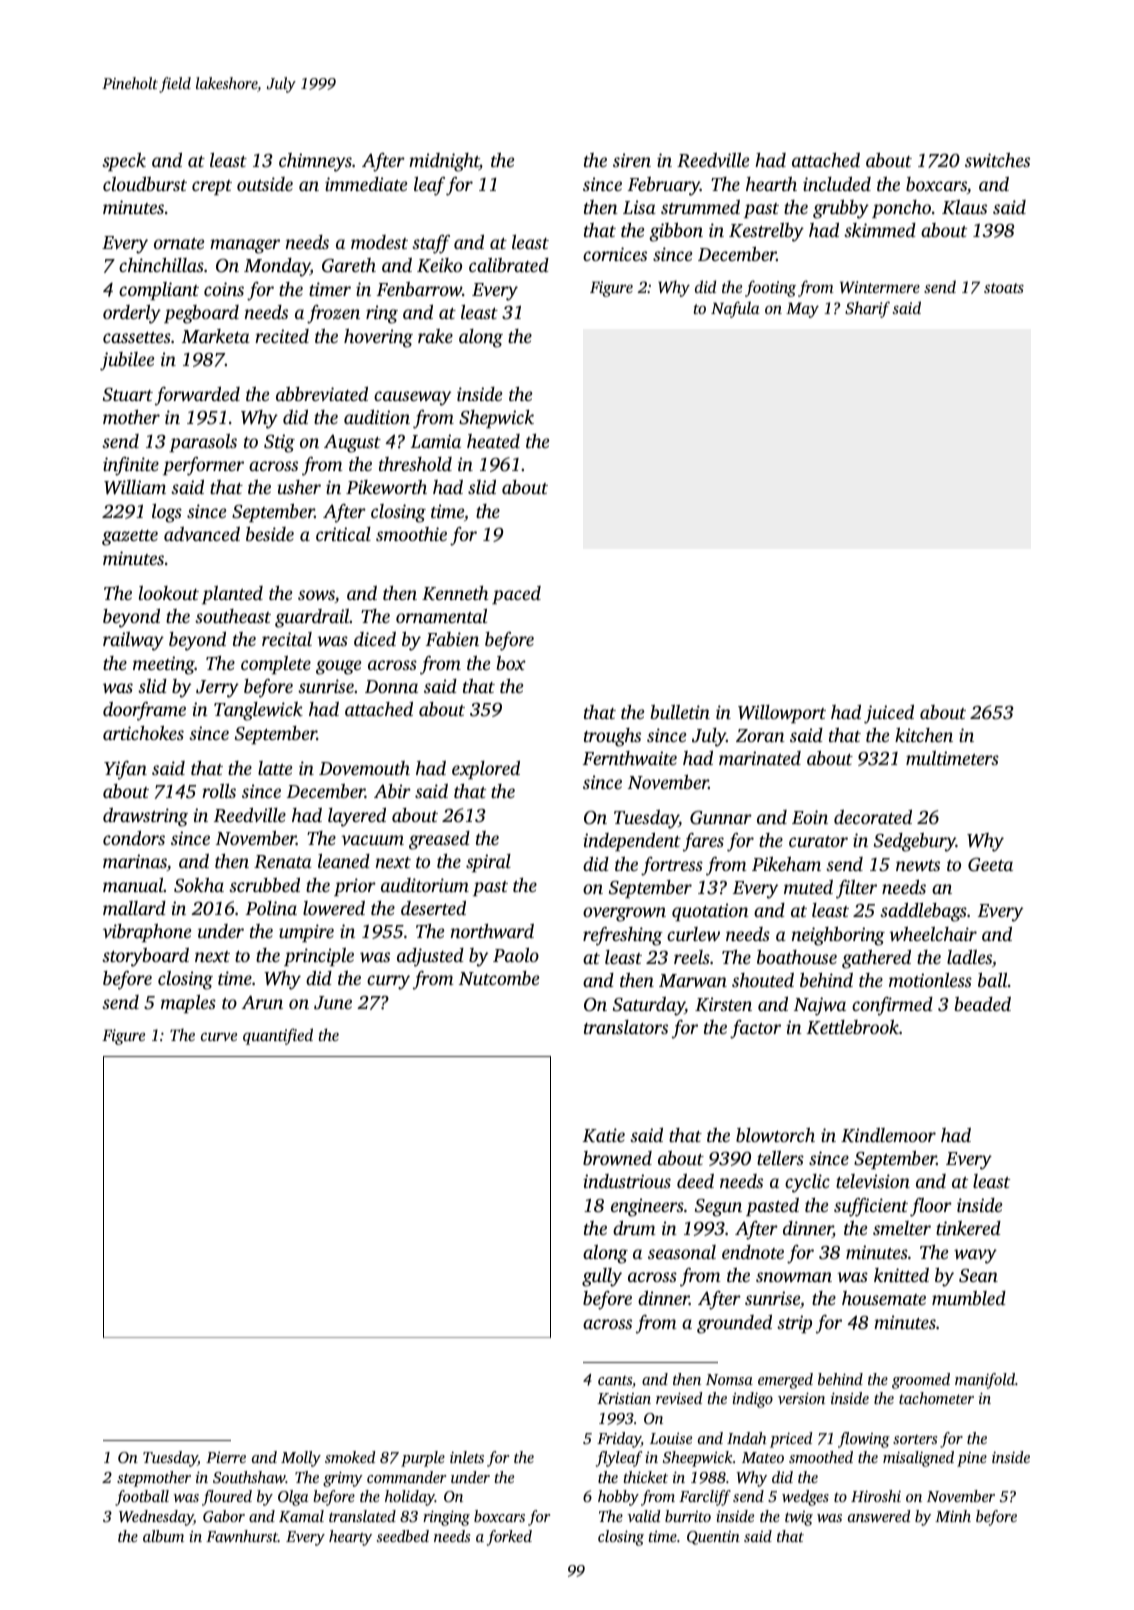 The image size is (1134, 1610). Describe the element at coordinates (771, 184) in the document. I see `hearth` at that location.
